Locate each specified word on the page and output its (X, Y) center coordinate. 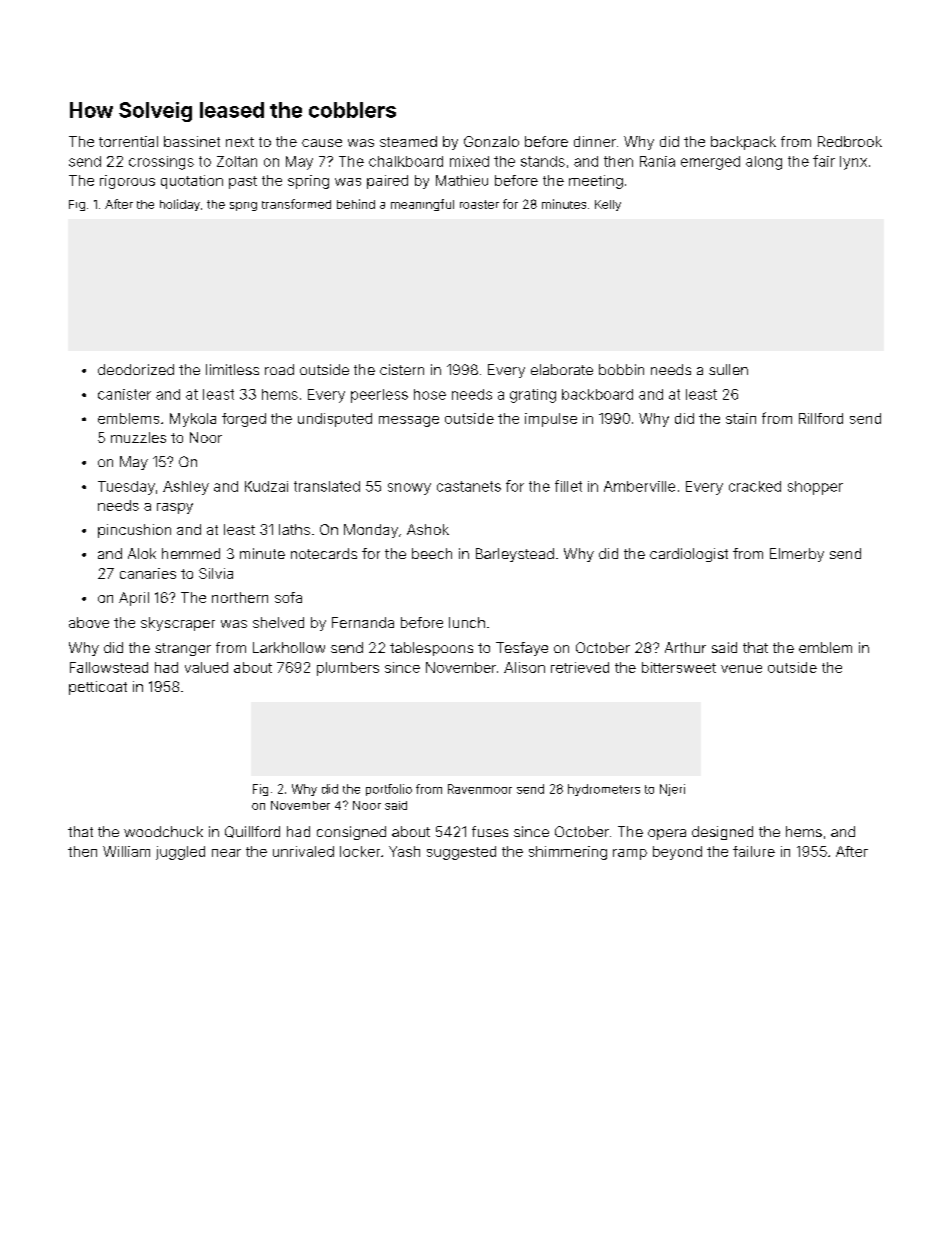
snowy (409, 489)
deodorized (136, 369)
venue (741, 669)
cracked (755, 486)
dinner (595, 141)
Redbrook (850, 141)
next (240, 142)
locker (360, 851)
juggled (180, 853)
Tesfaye (522, 649)
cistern (402, 369)
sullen (728, 369)
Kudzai (266, 486)
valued (206, 667)
